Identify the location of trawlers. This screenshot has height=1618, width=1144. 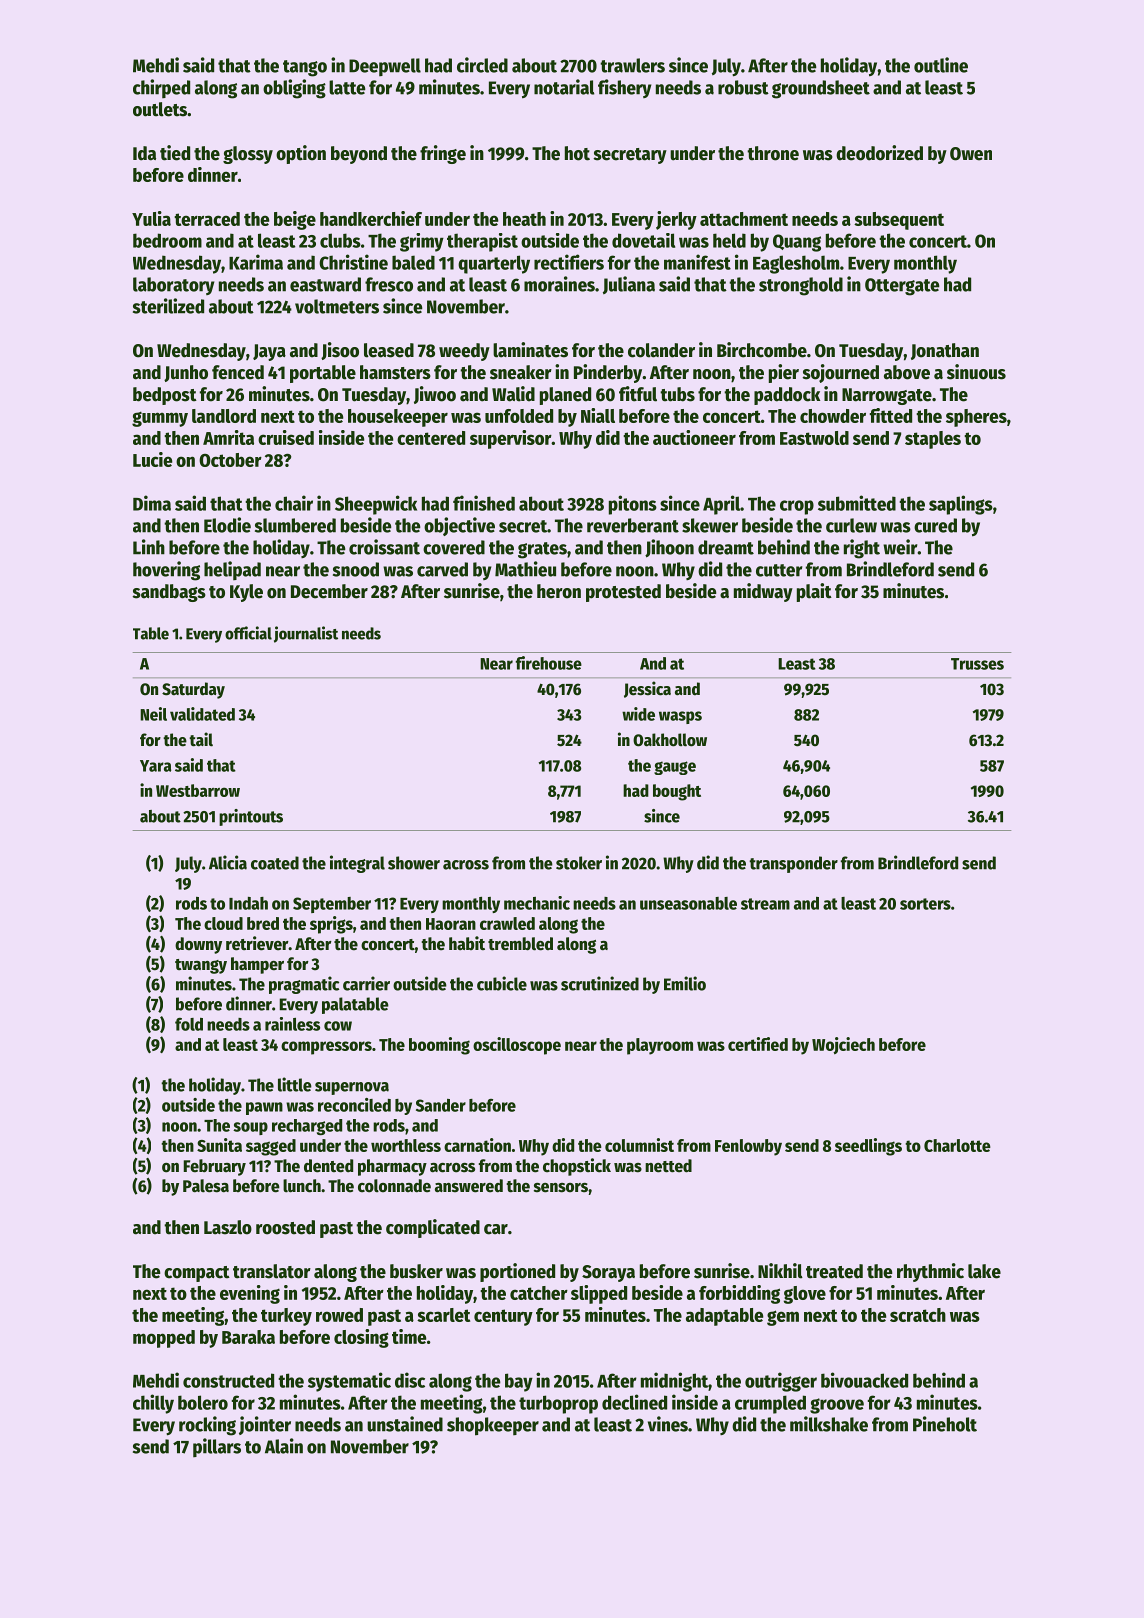
(632, 65).
